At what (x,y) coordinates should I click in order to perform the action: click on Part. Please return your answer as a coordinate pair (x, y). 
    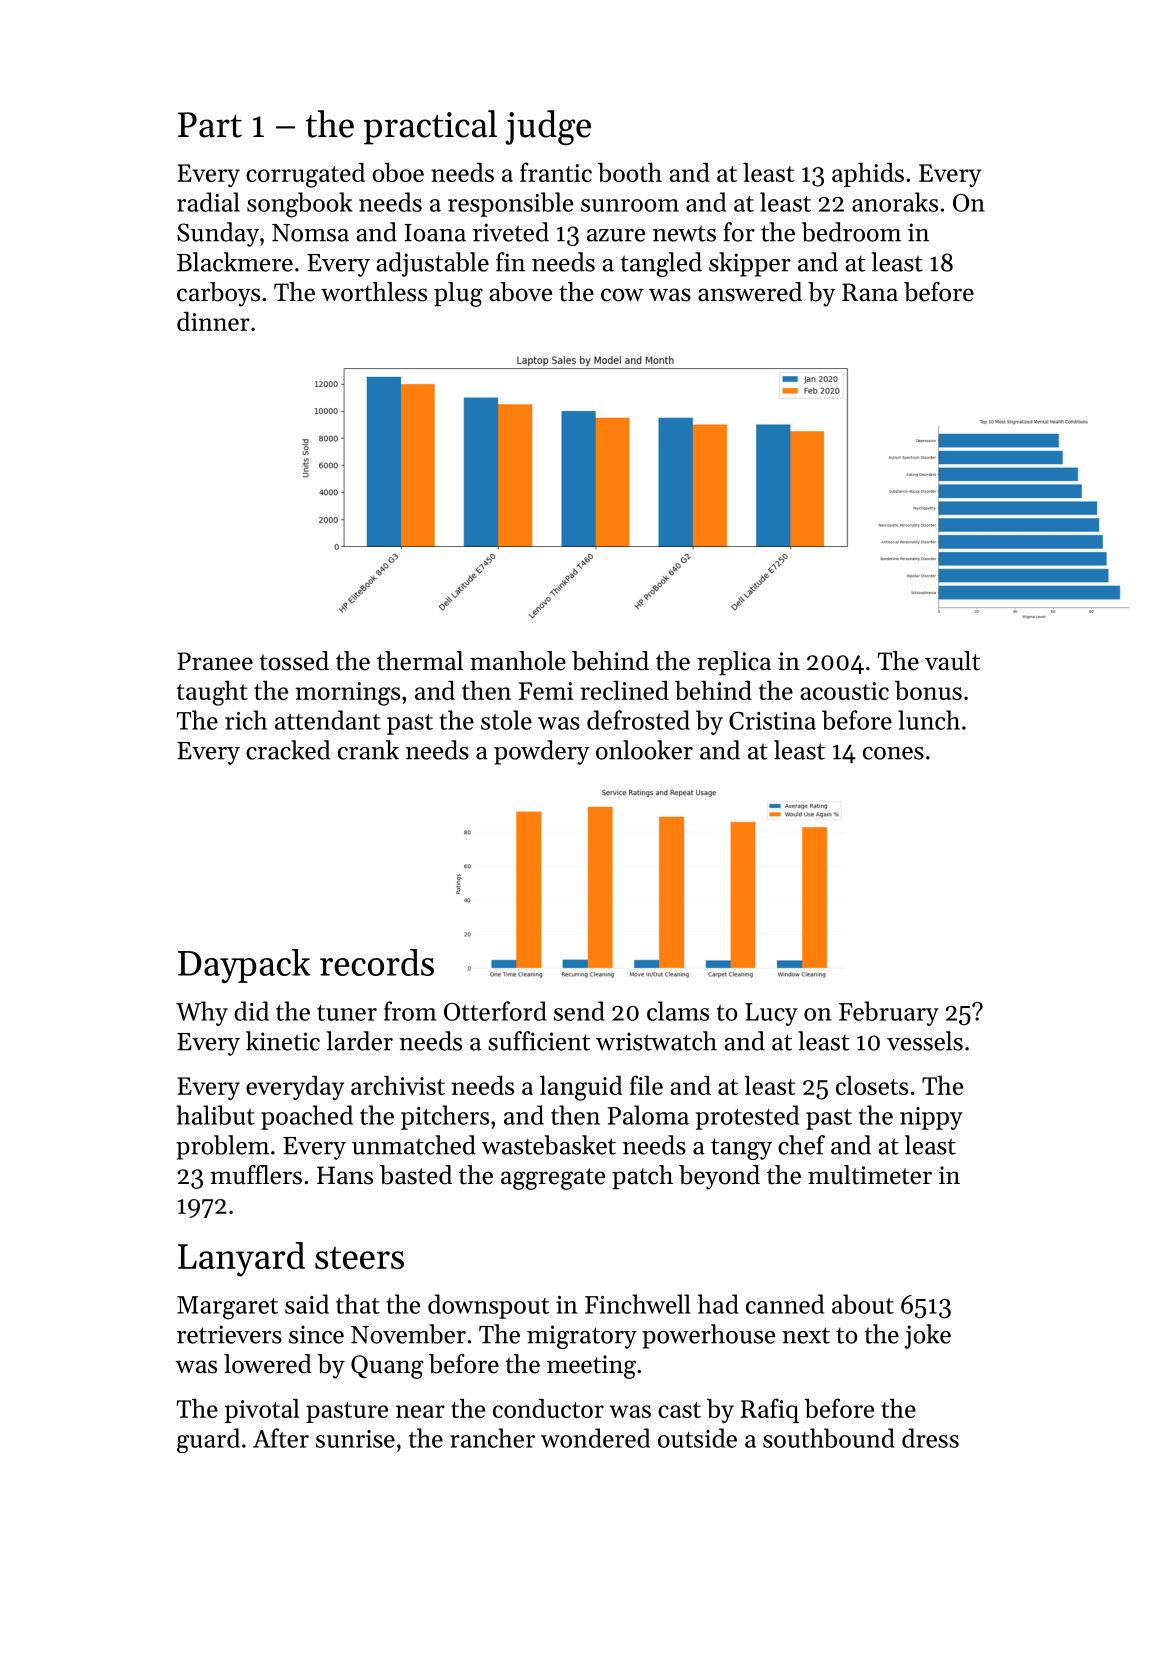
    Looking at the image, I should click on (210, 125).
